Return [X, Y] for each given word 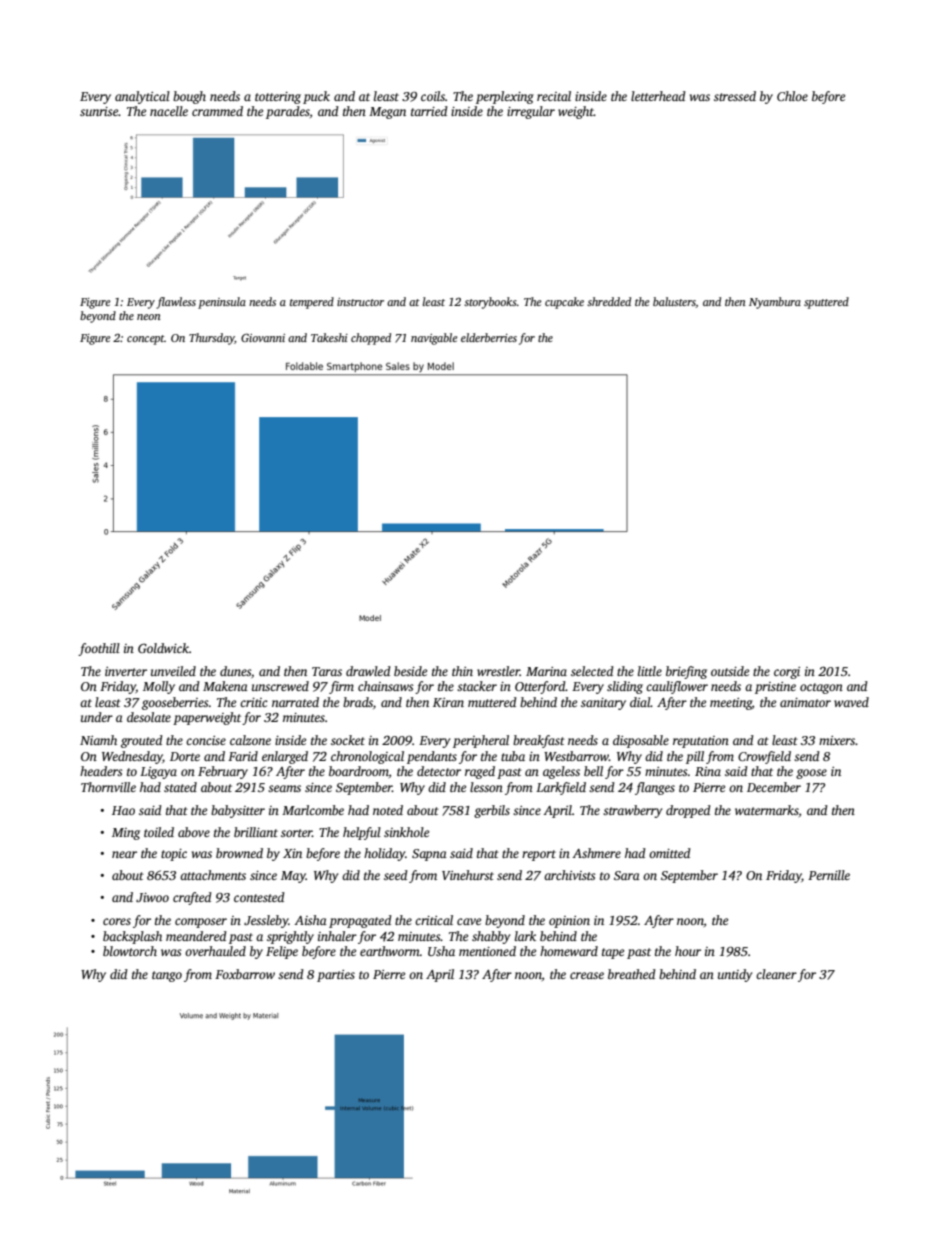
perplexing [505, 97]
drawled [368, 671]
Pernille [829, 875]
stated [180, 787]
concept [146, 340]
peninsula [222, 303]
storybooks [490, 303]
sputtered [826, 303]
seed [396, 875]
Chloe [792, 96]
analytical [142, 97]
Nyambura [775, 303]
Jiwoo [152, 897]
